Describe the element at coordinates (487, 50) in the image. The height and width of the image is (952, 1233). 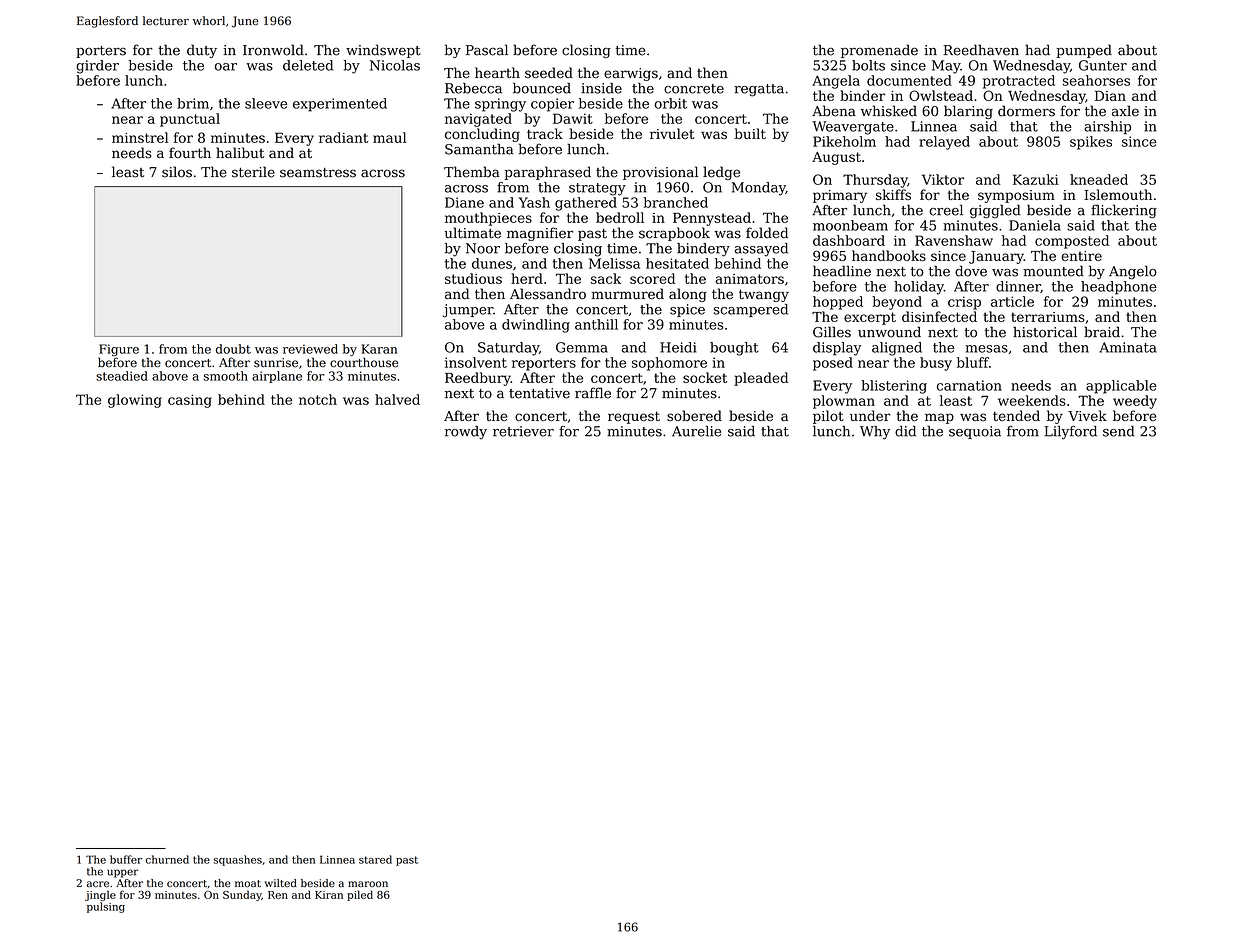
I see `Pascal` at that location.
